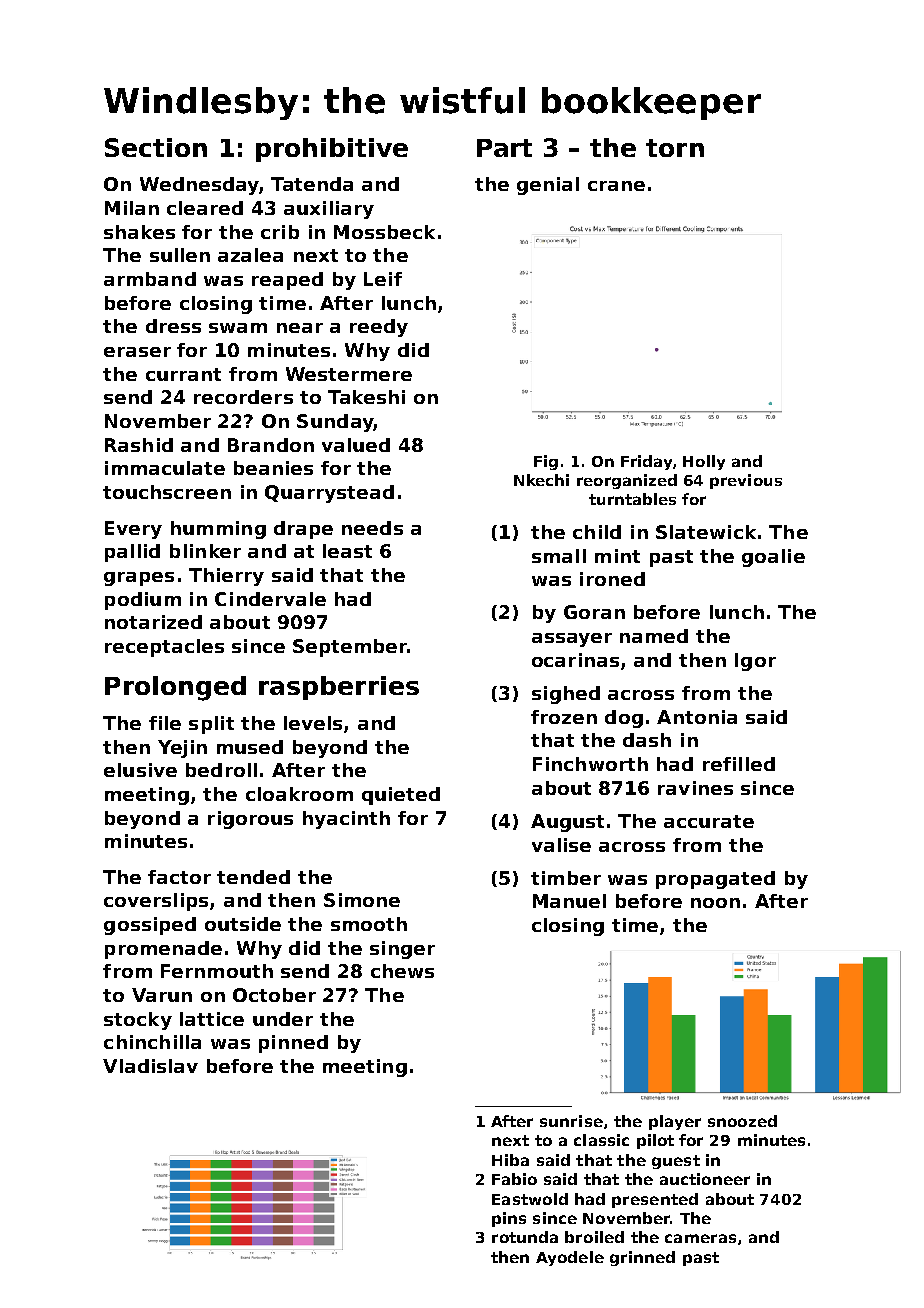  I want to click on shakes, so click(139, 232).
